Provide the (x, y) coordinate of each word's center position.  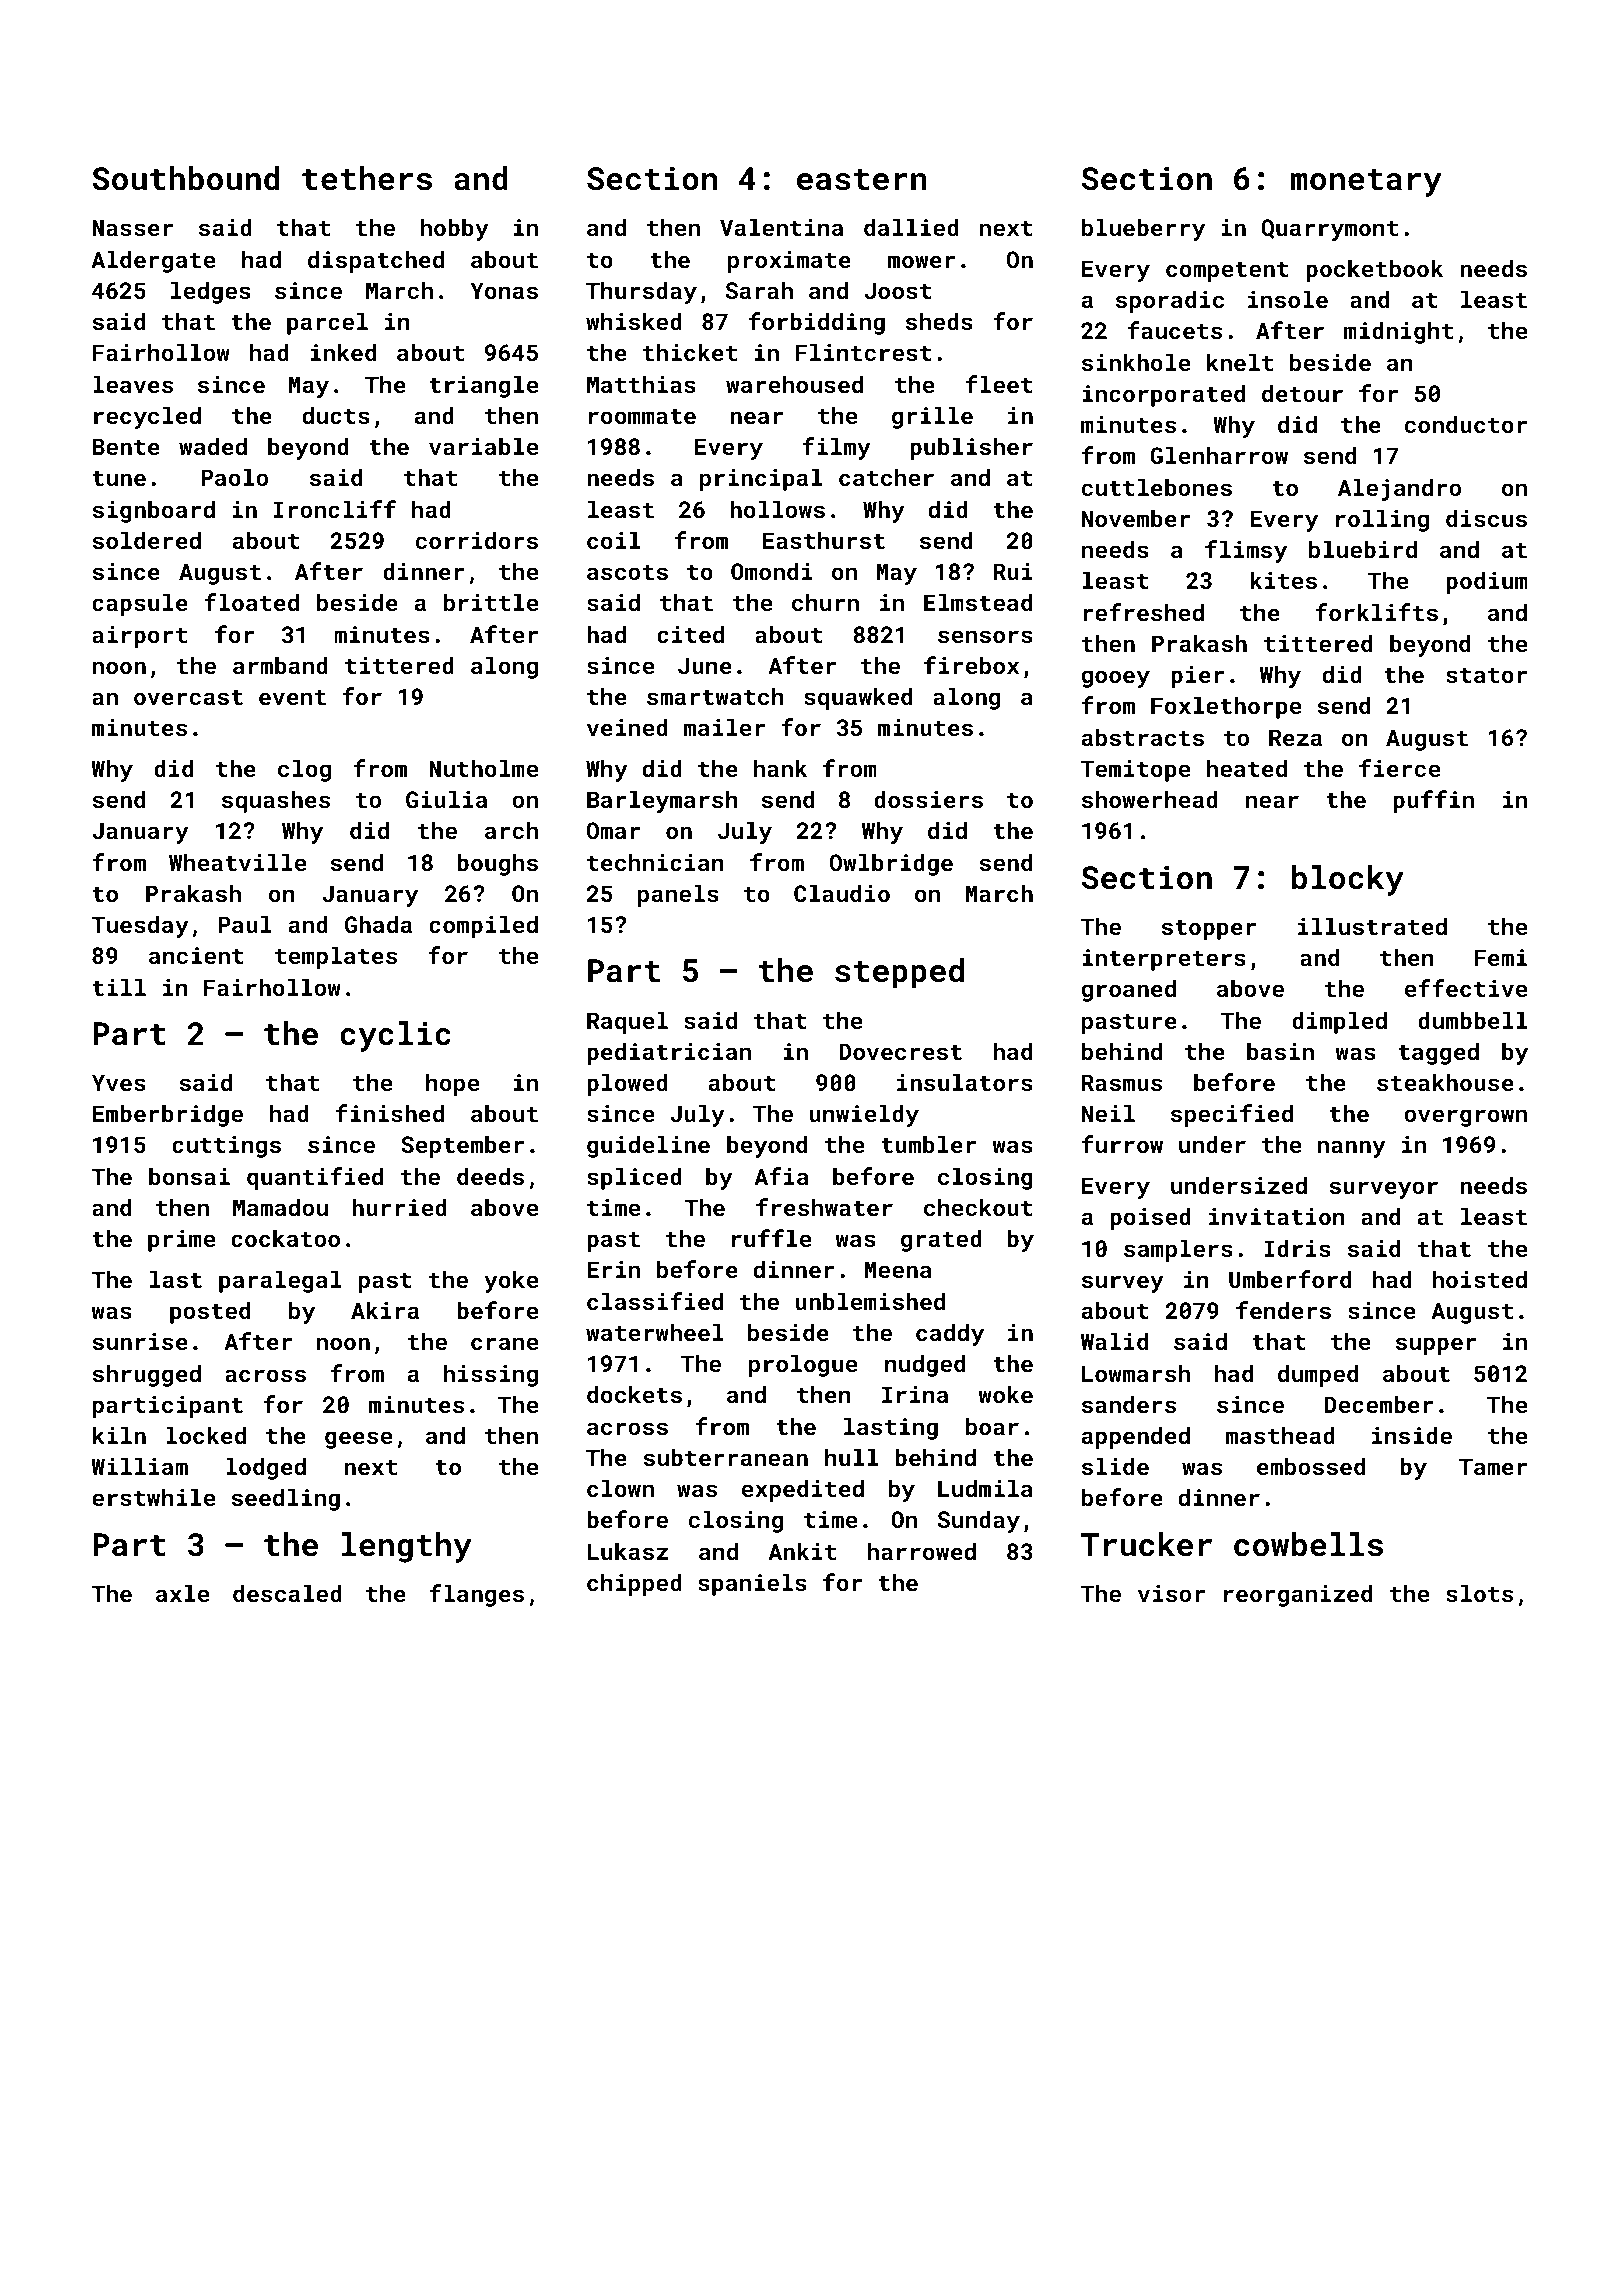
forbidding (817, 323)
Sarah (759, 290)
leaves (133, 384)
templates (336, 957)
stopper (1208, 930)
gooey (1116, 679)
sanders (1129, 1404)
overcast (188, 697)
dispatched (376, 261)
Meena (898, 1269)
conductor (1466, 424)
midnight (1398, 332)
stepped (899, 973)
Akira (385, 1310)
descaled (287, 1593)
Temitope (1135, 771)
